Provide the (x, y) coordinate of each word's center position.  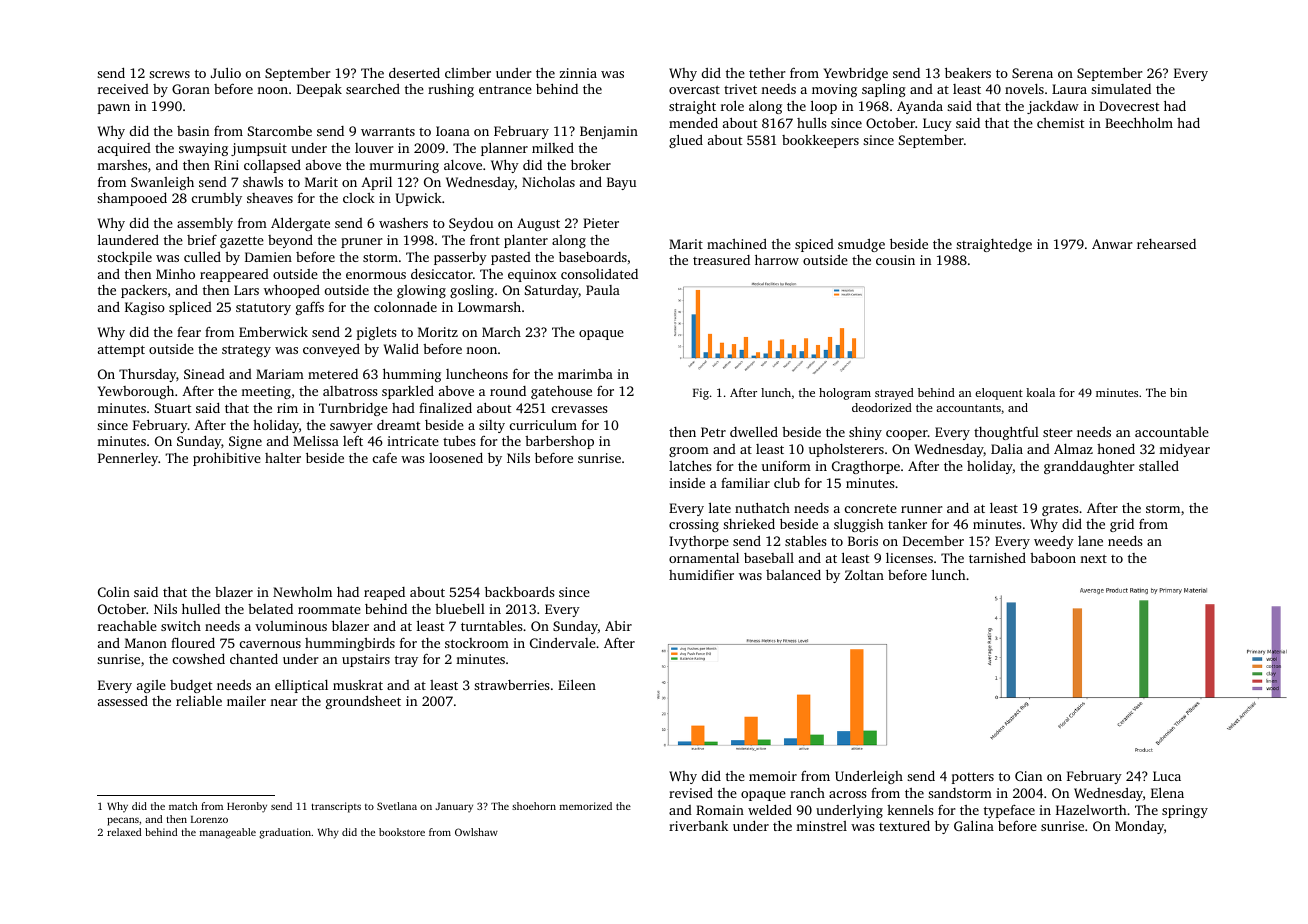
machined (737, 244)
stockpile (124, 258)
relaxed (124, 832)
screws (169, 74)
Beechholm (1139, 122)
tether (767, 73)
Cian (1028, 776)
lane (1090, 541)
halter (283, 458)
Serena (1032, 73)
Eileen (577, 684)
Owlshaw (476, 832)
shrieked (749, 524)
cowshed (199, 658)
